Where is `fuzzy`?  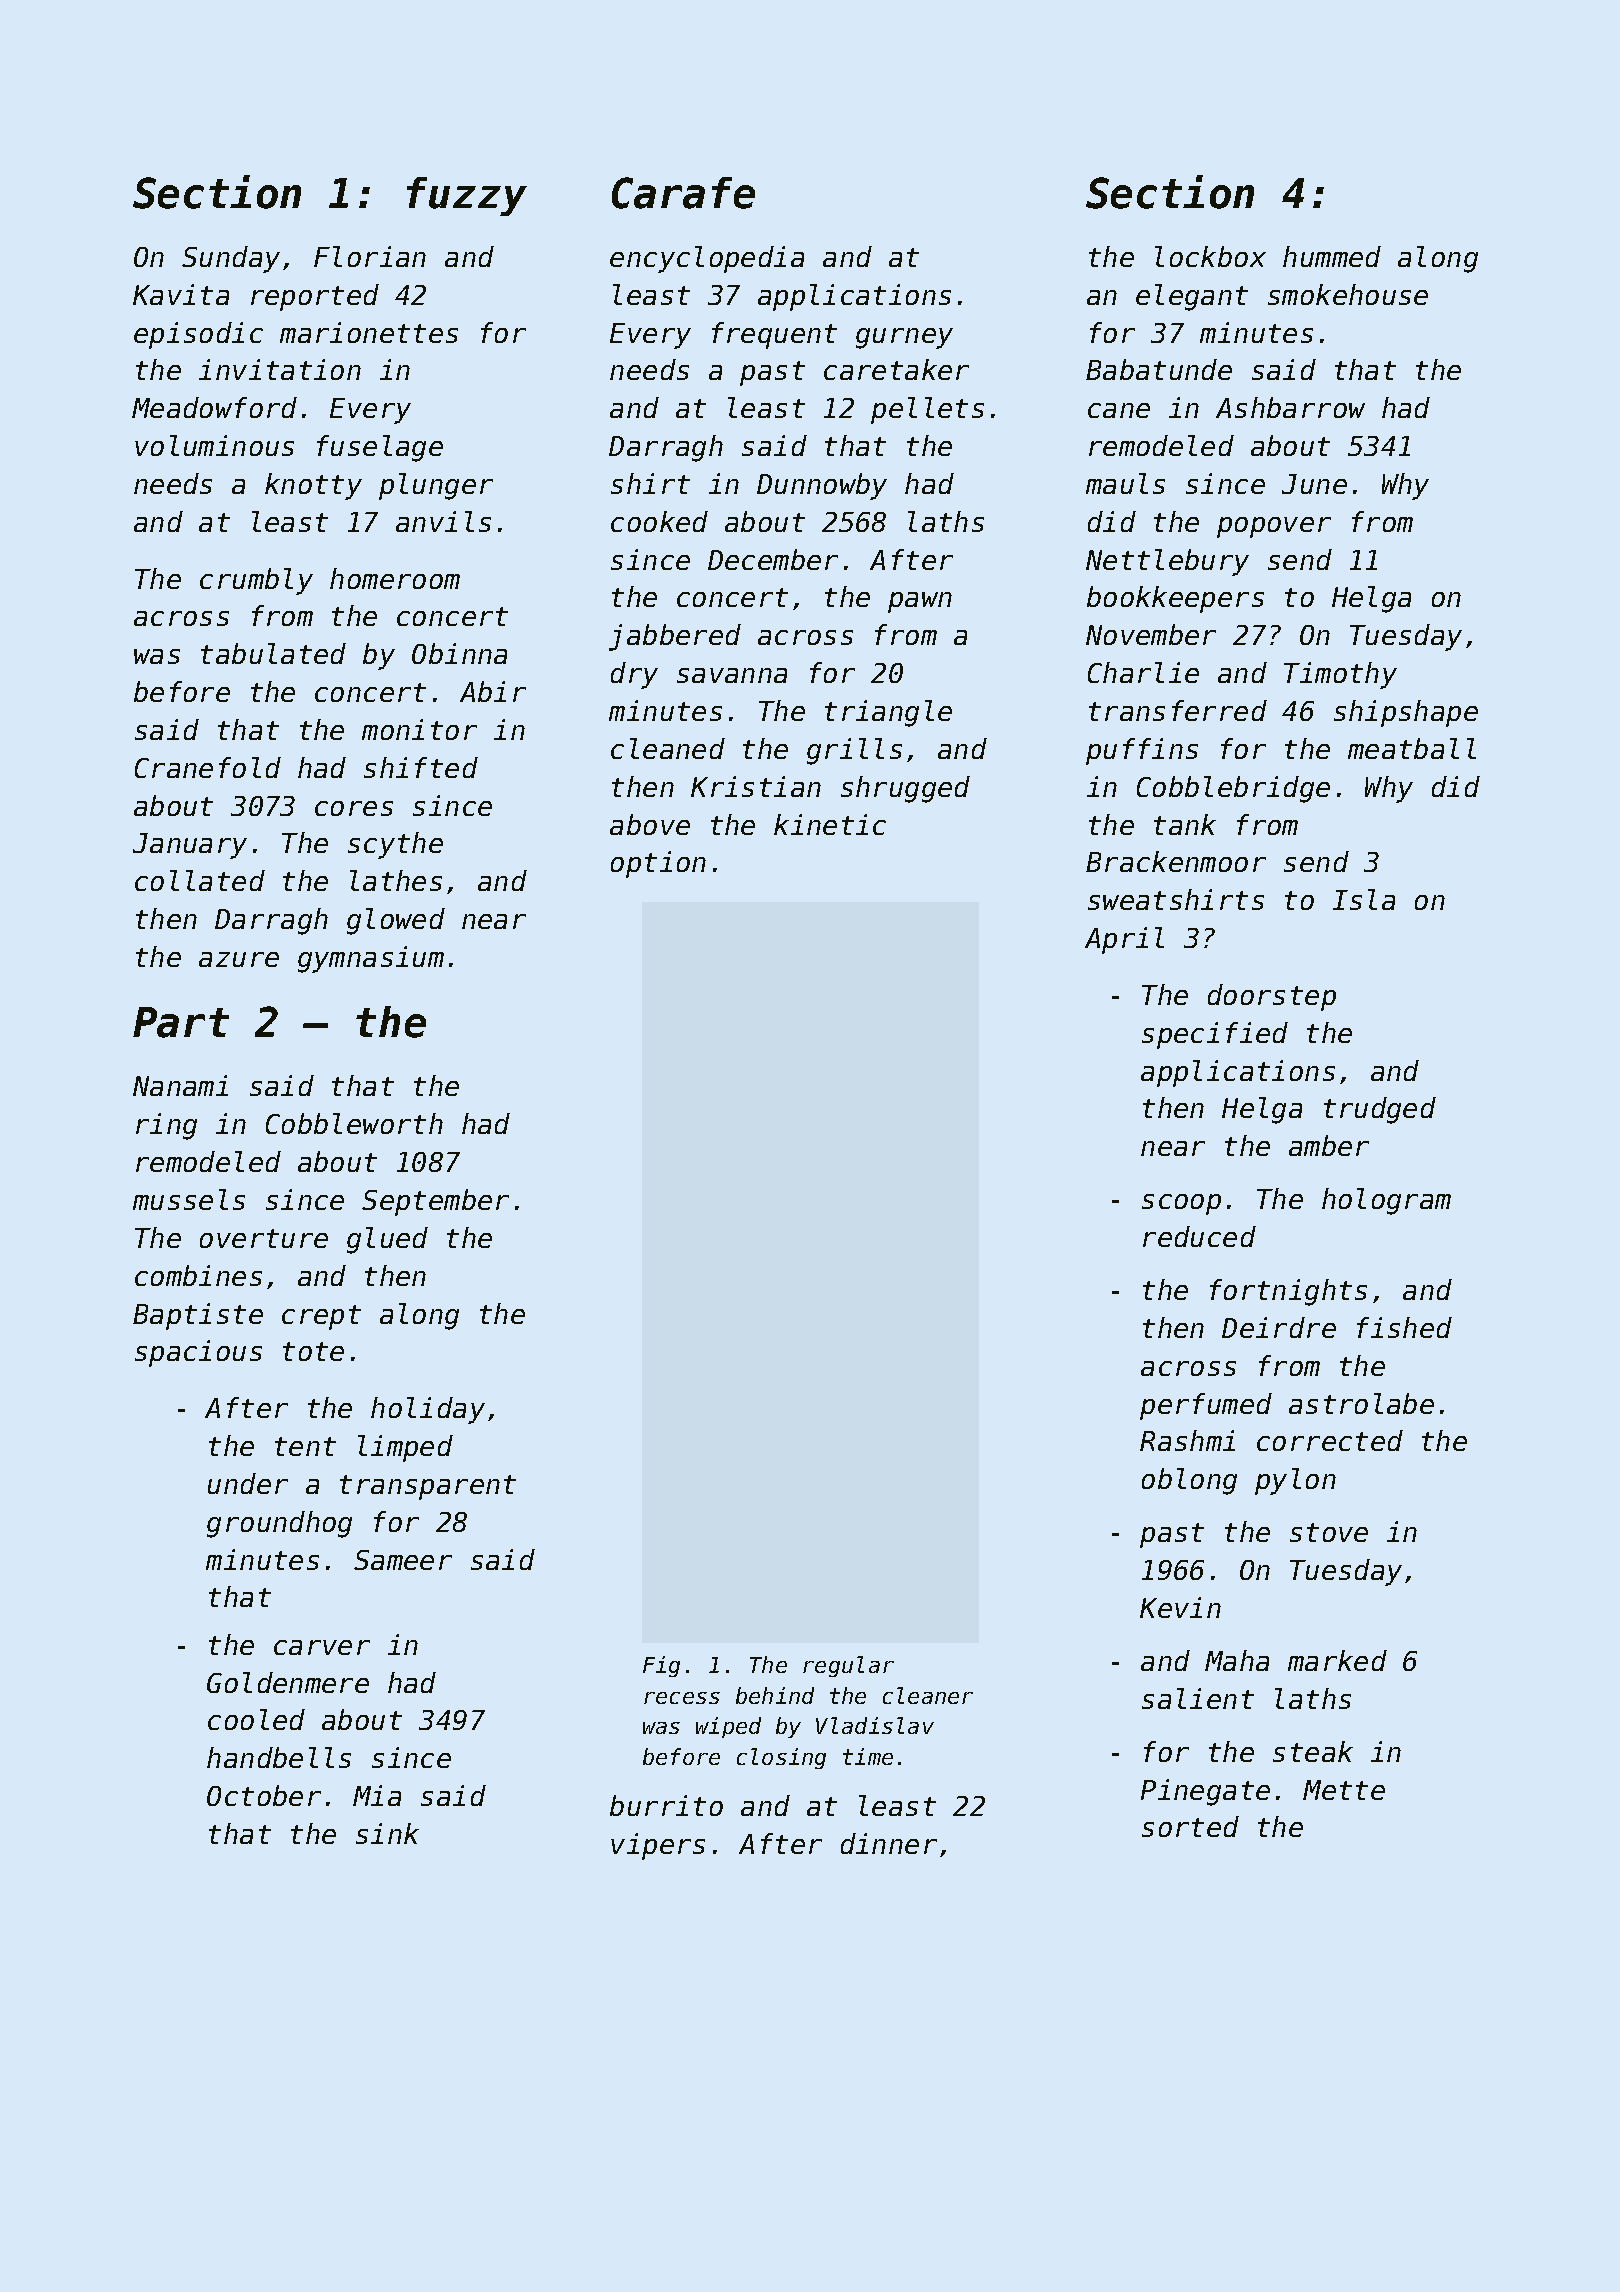
fuzzy is located at coordinates (467, 196).
